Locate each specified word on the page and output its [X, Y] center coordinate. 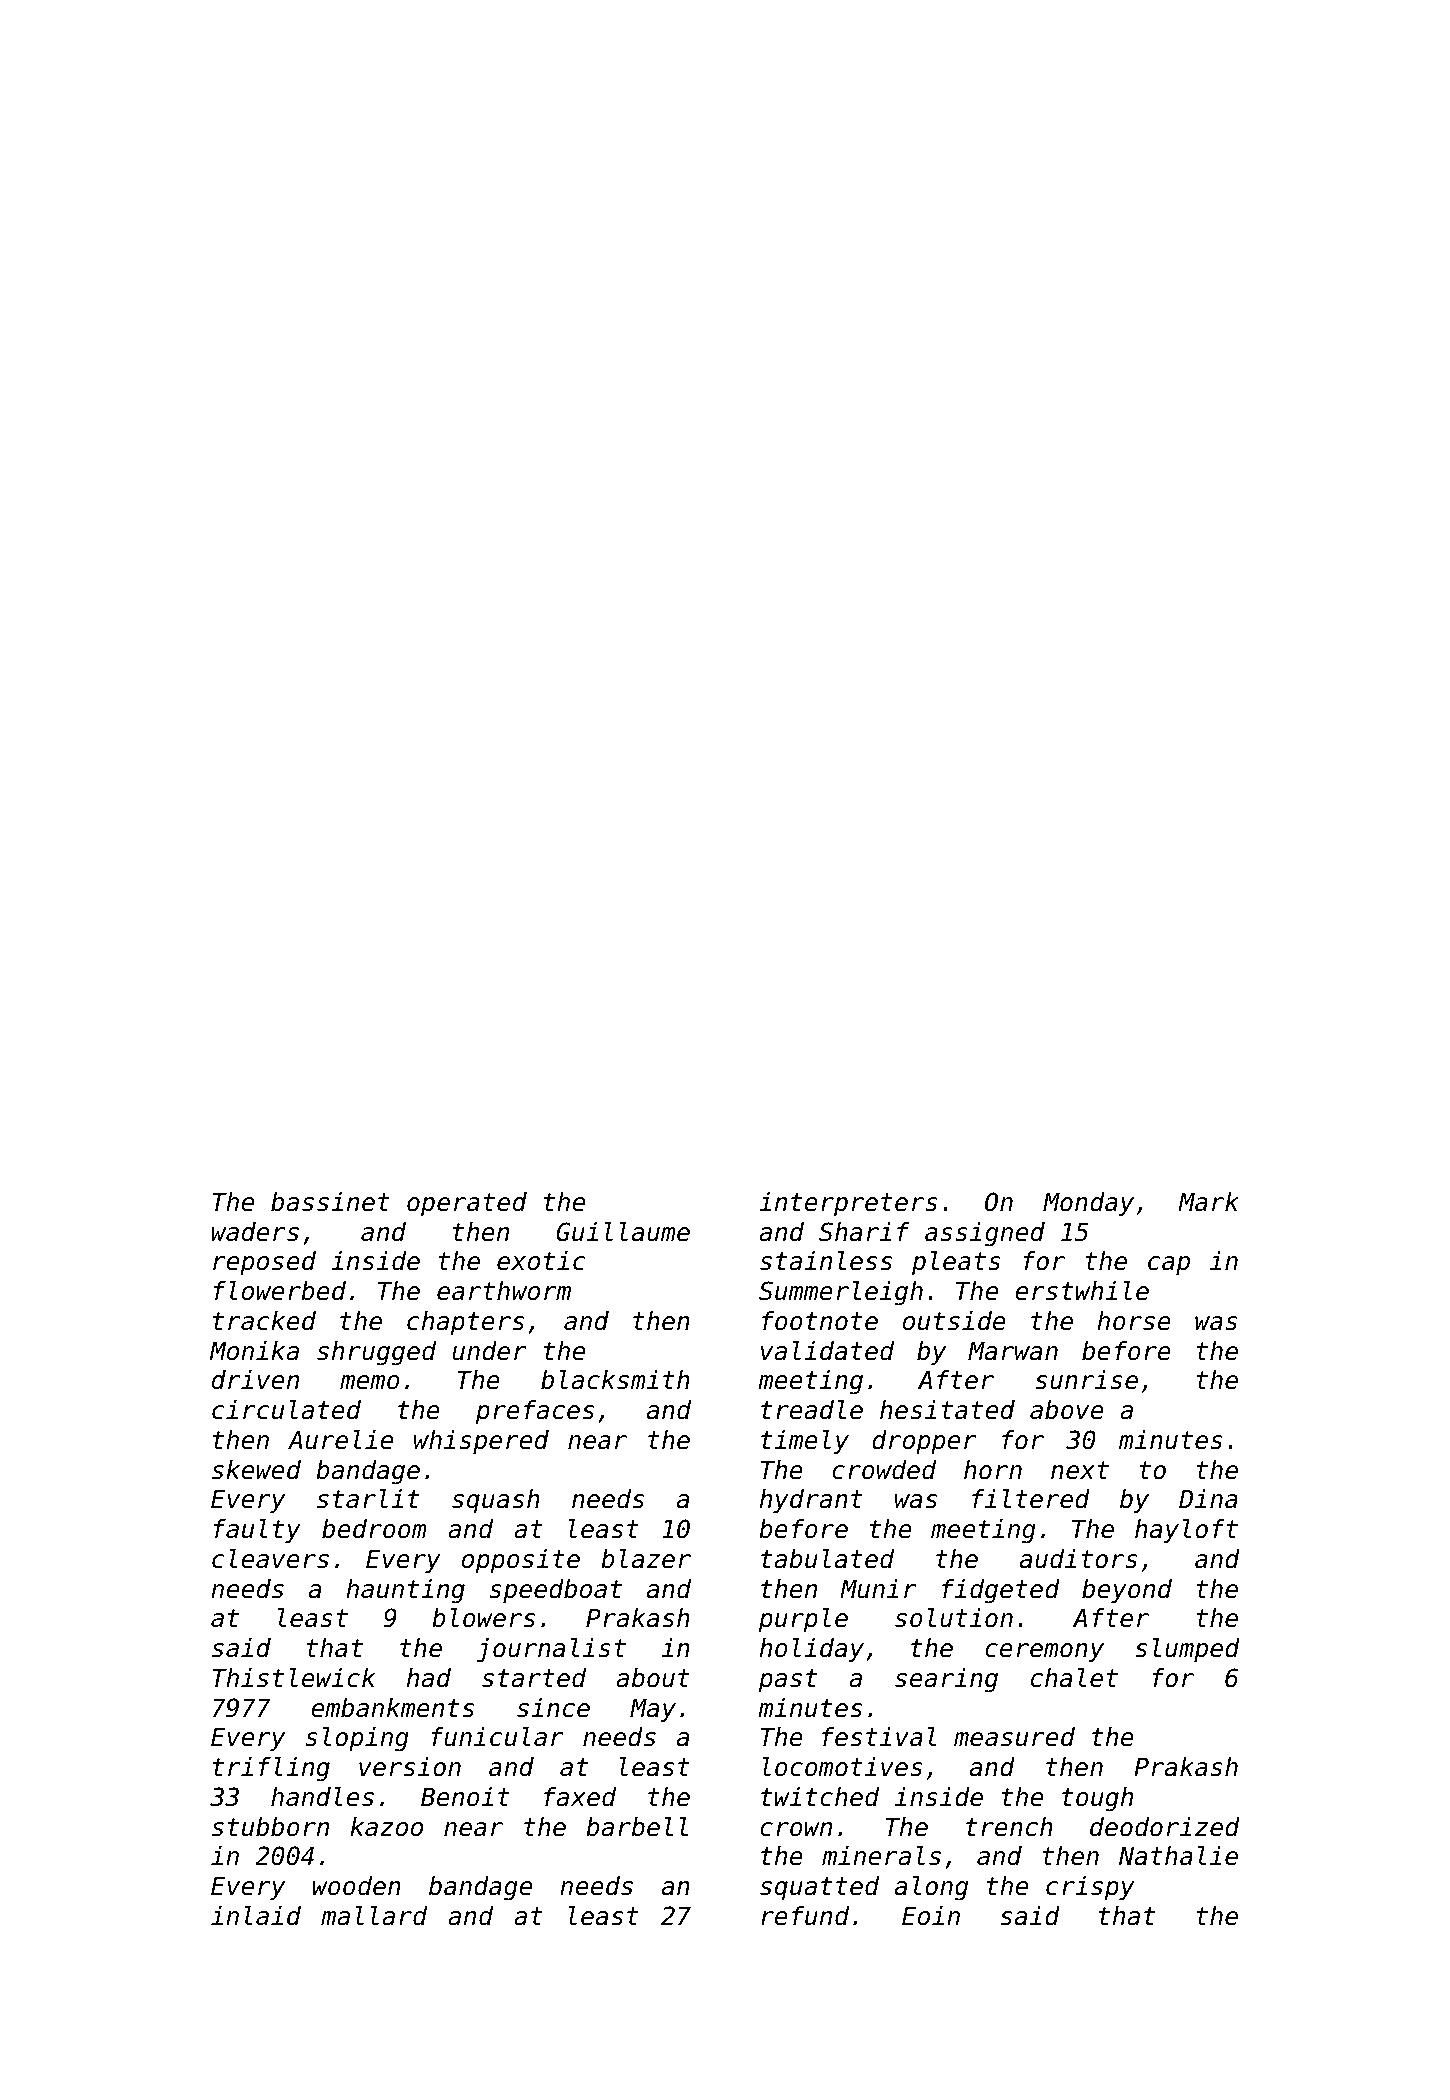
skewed [256, 1470]
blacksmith [615, 1380]
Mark [1208, 1202]
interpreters [848, 1204]
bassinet [330, 1202]
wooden [357, 1886]
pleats [956, 1263]
